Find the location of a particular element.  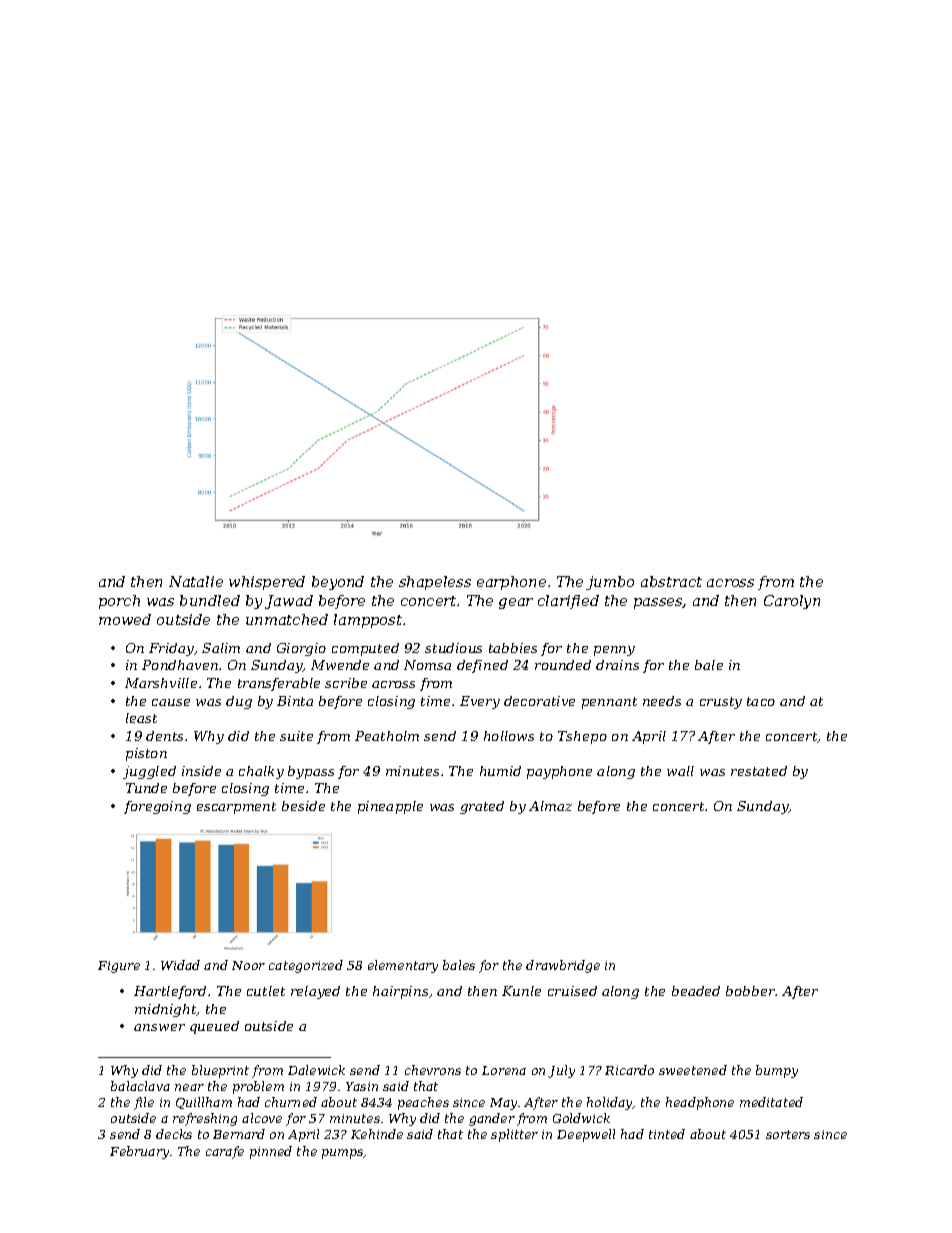

Peatholm is located at coordinates (387, 736).
